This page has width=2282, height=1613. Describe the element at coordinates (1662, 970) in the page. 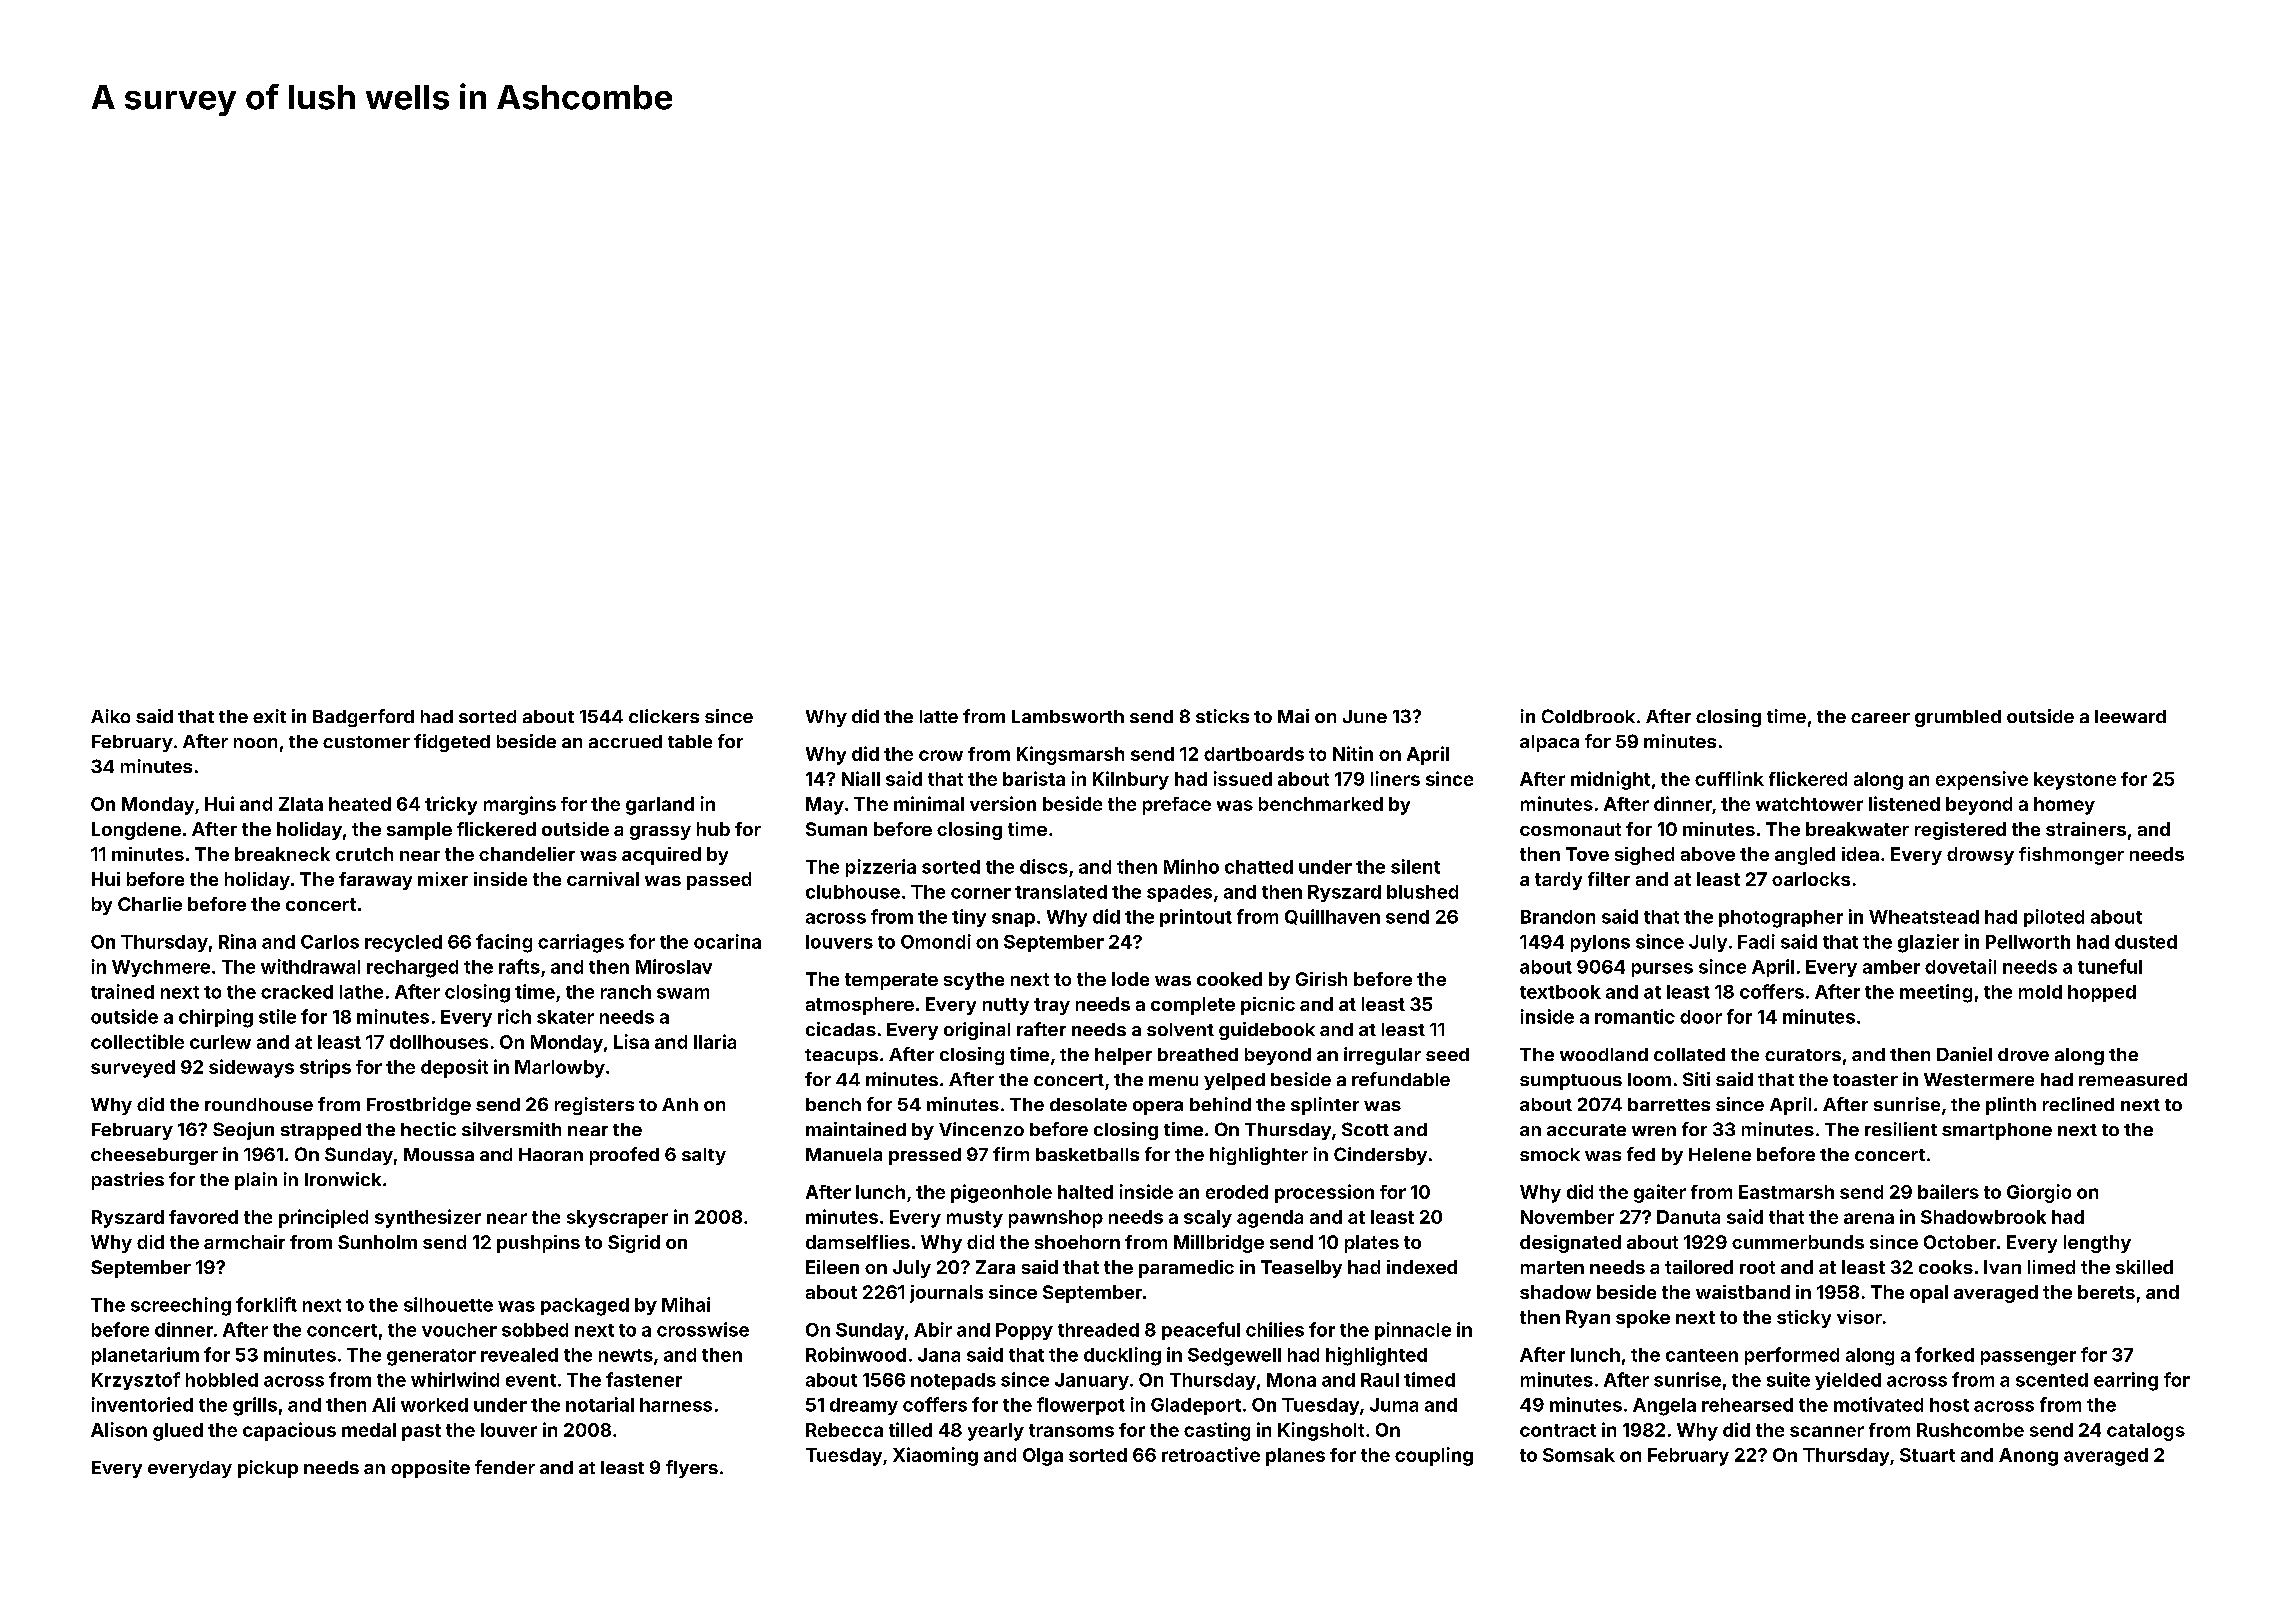

I see `purses` at that location.
